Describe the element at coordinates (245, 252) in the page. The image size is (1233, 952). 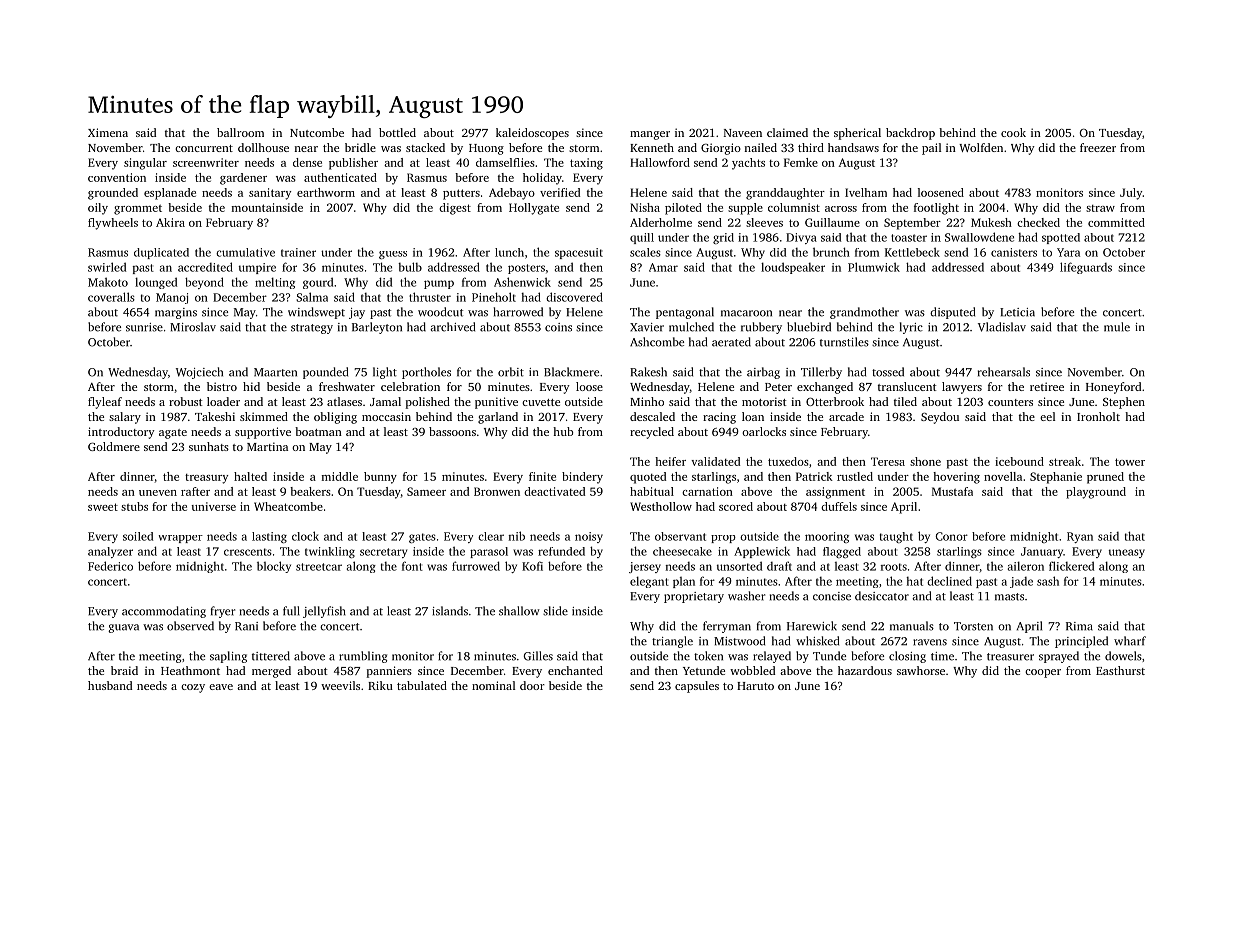
I see `cumulative` at that location.
